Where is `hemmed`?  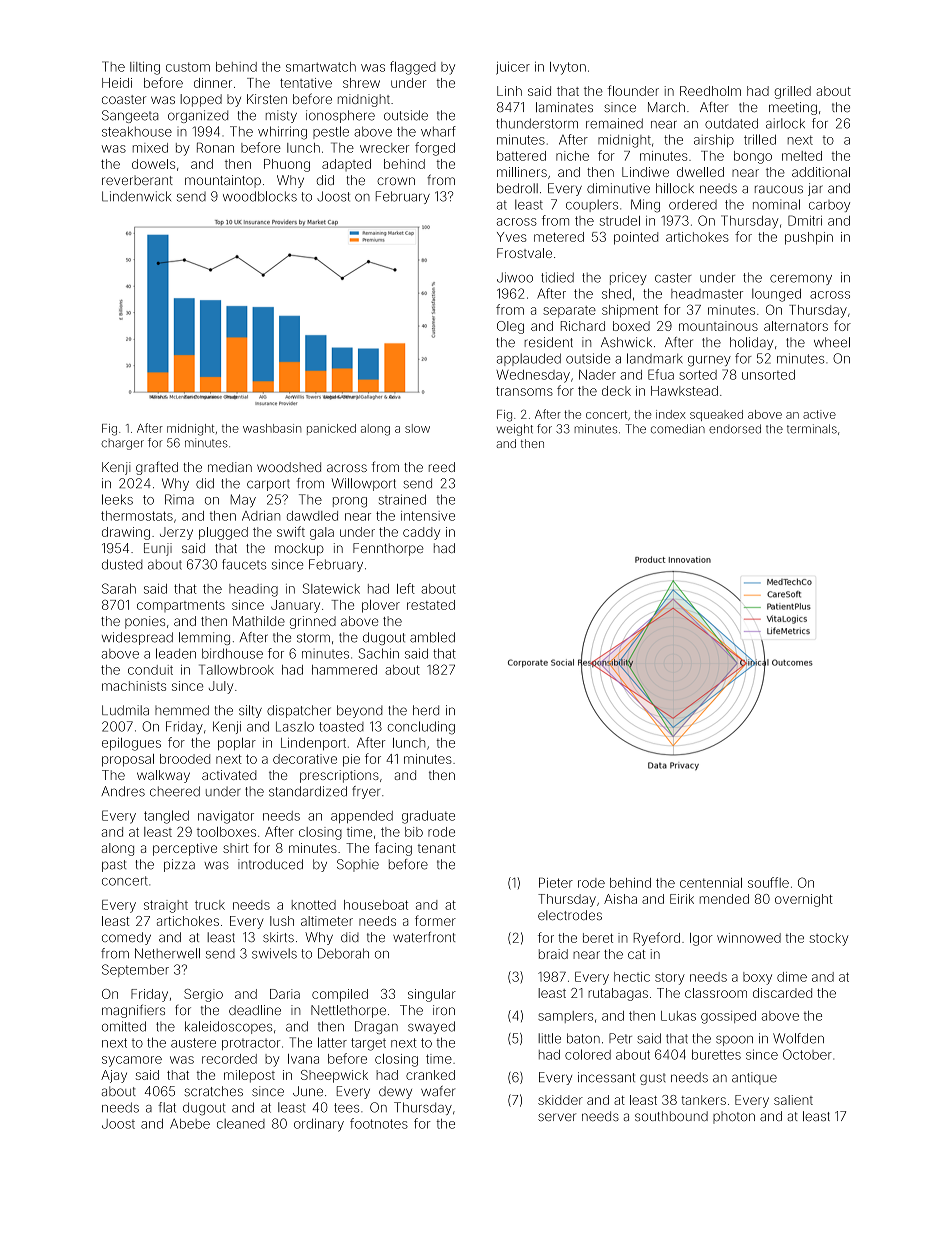 hemmed is located at coordinates (182, 710).
